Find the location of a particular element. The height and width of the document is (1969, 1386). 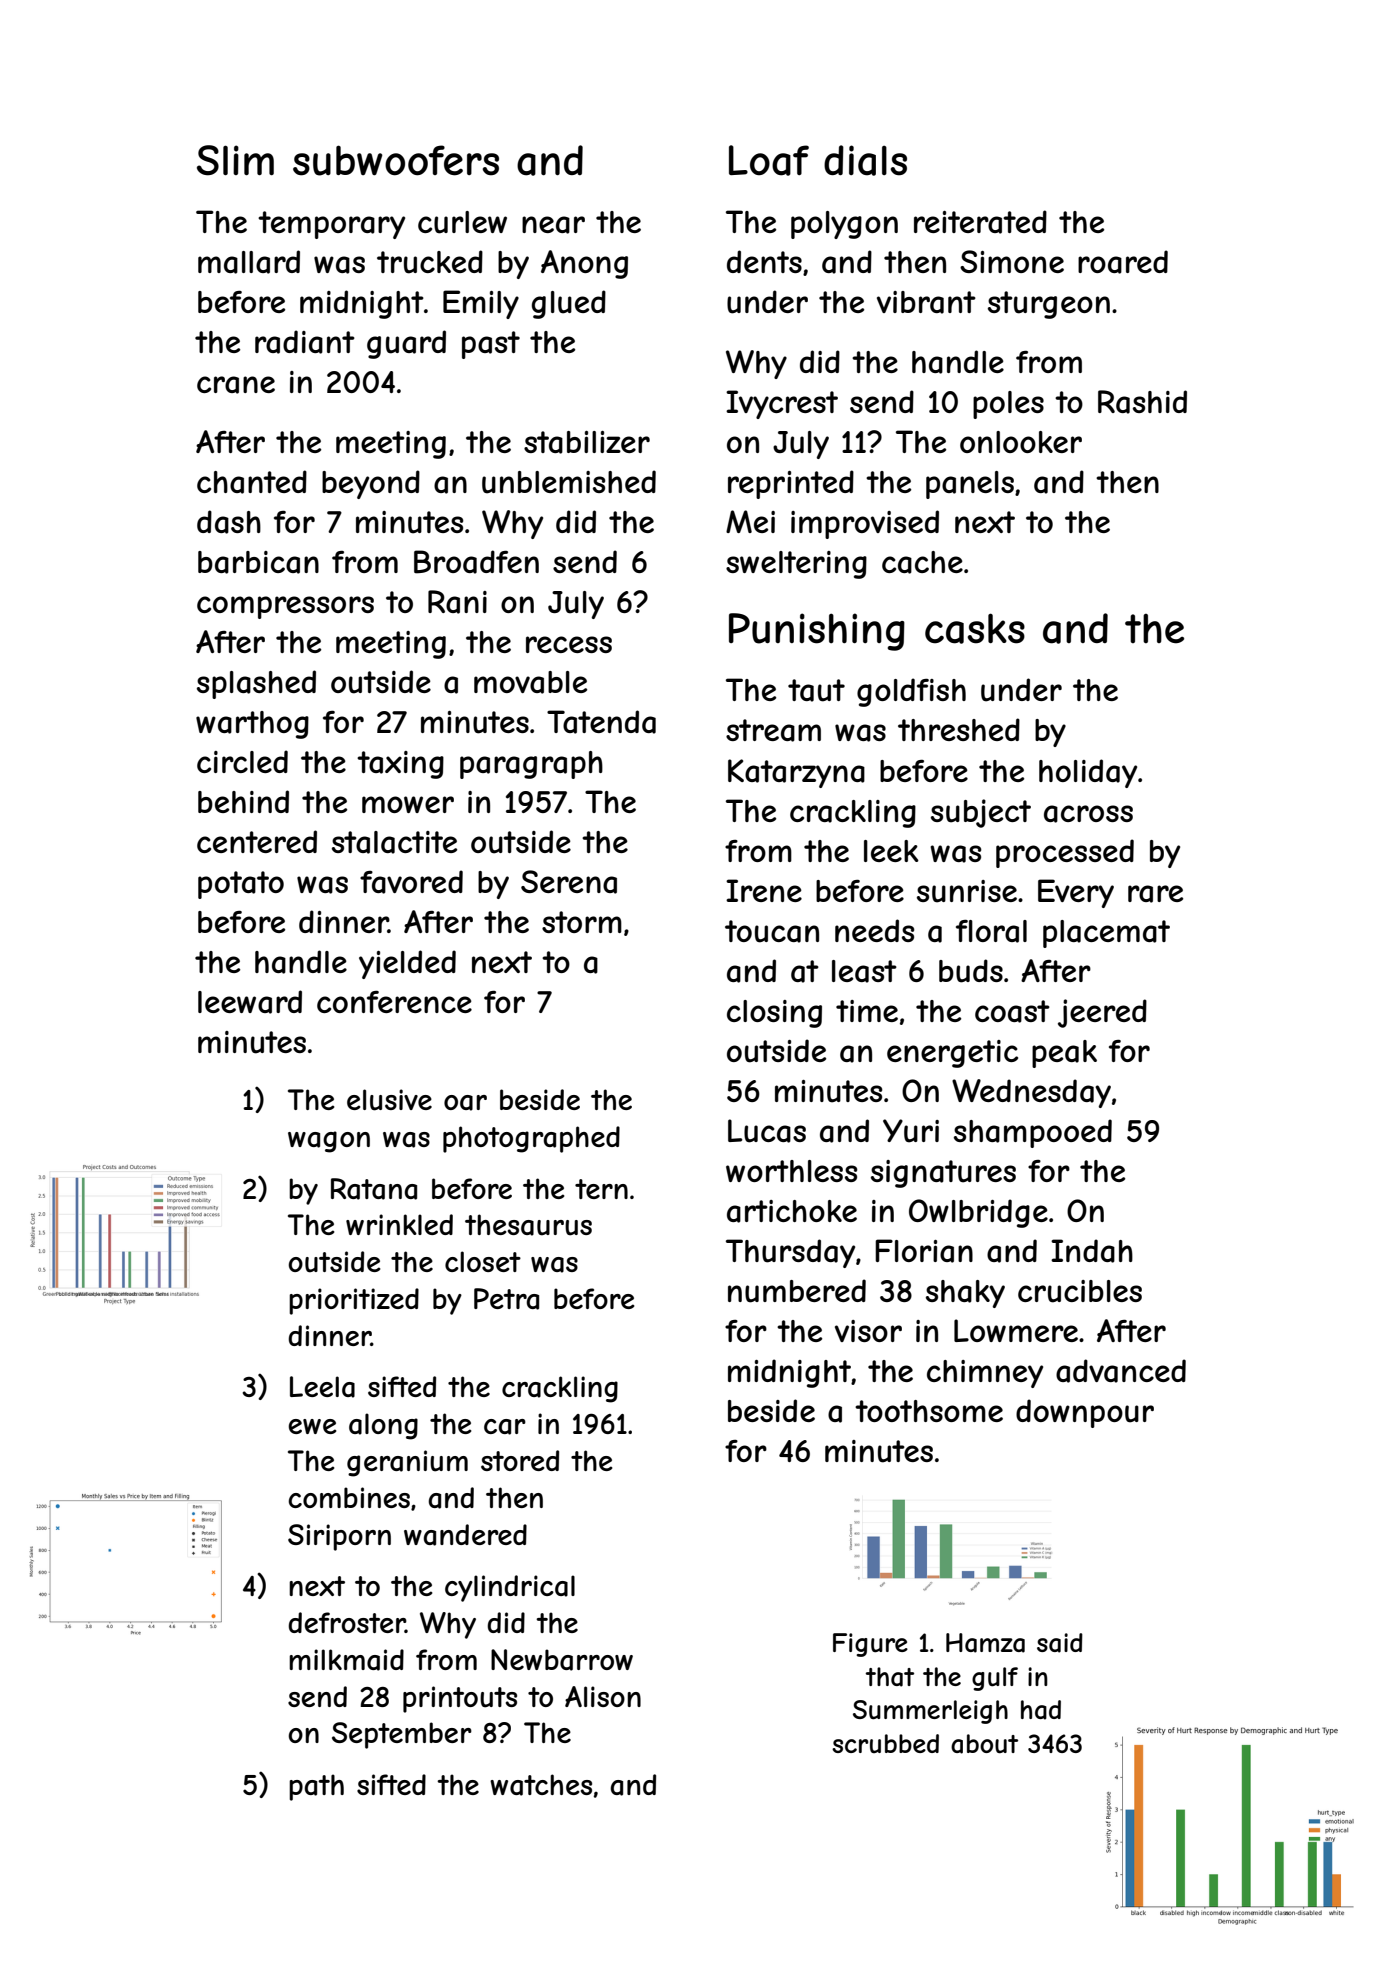

subwoofers is located at coordinates (396, 160).
